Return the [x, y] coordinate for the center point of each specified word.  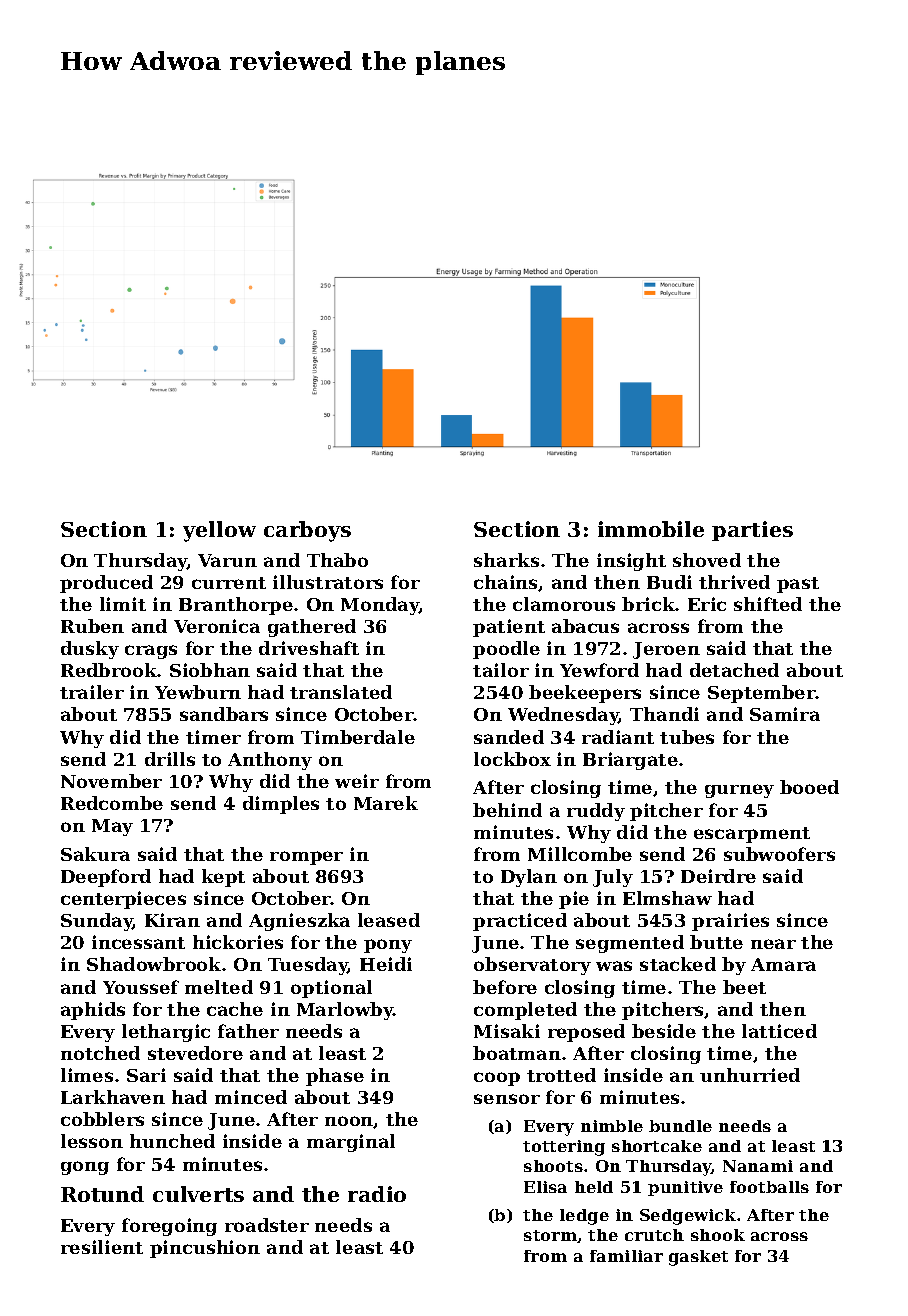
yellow [219, 531]
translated [341, 692]
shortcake [657, 1146]
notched [100, 1053]
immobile [651, 529]
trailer [92, 692]
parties [752, 531]
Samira [785, 714]
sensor [507, 1099]
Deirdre [718, 876]
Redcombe [112, 803]
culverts [198, 1194]
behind [507, 810]
